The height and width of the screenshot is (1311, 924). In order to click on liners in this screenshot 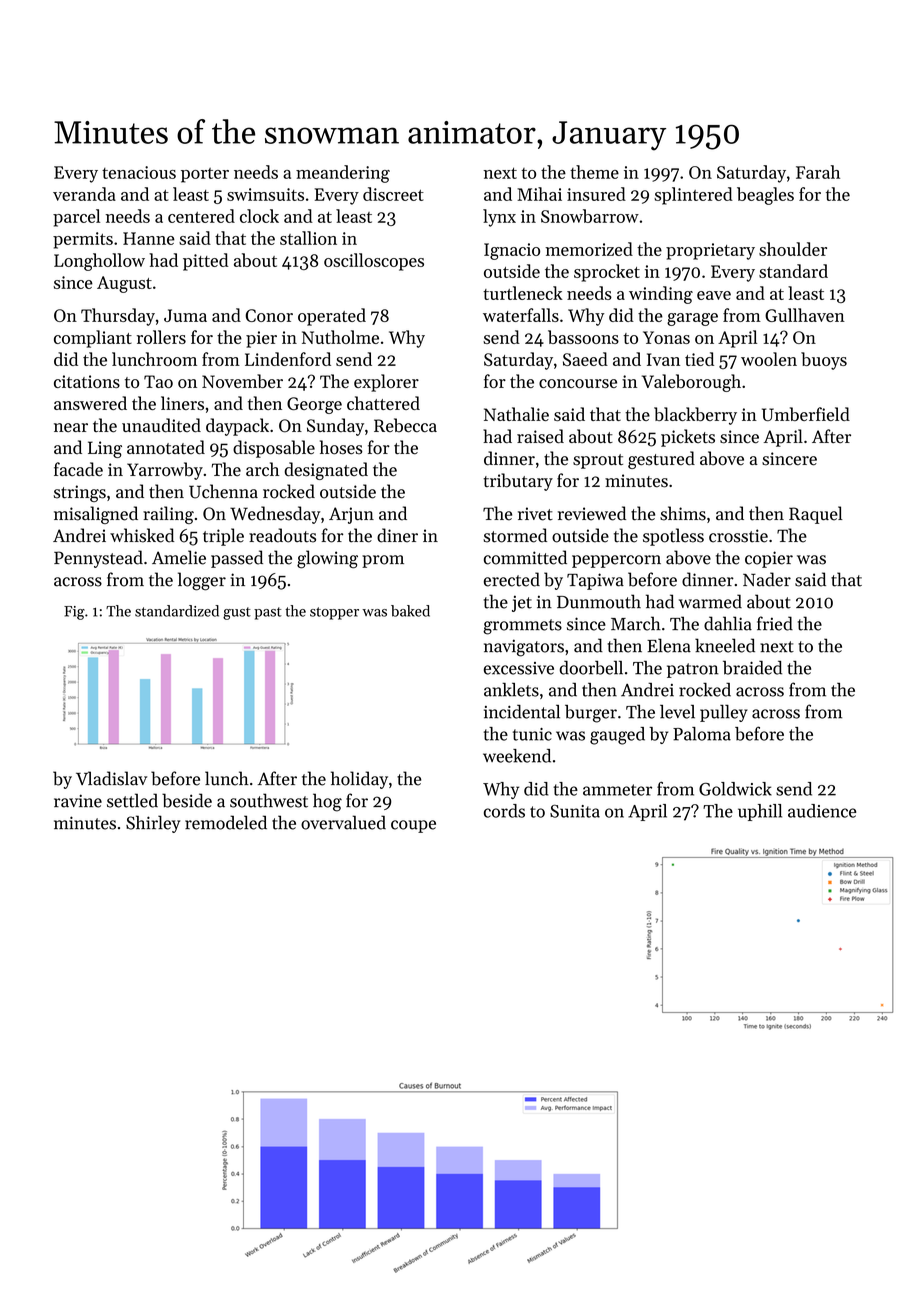, I will do `click(182, 403)`.
